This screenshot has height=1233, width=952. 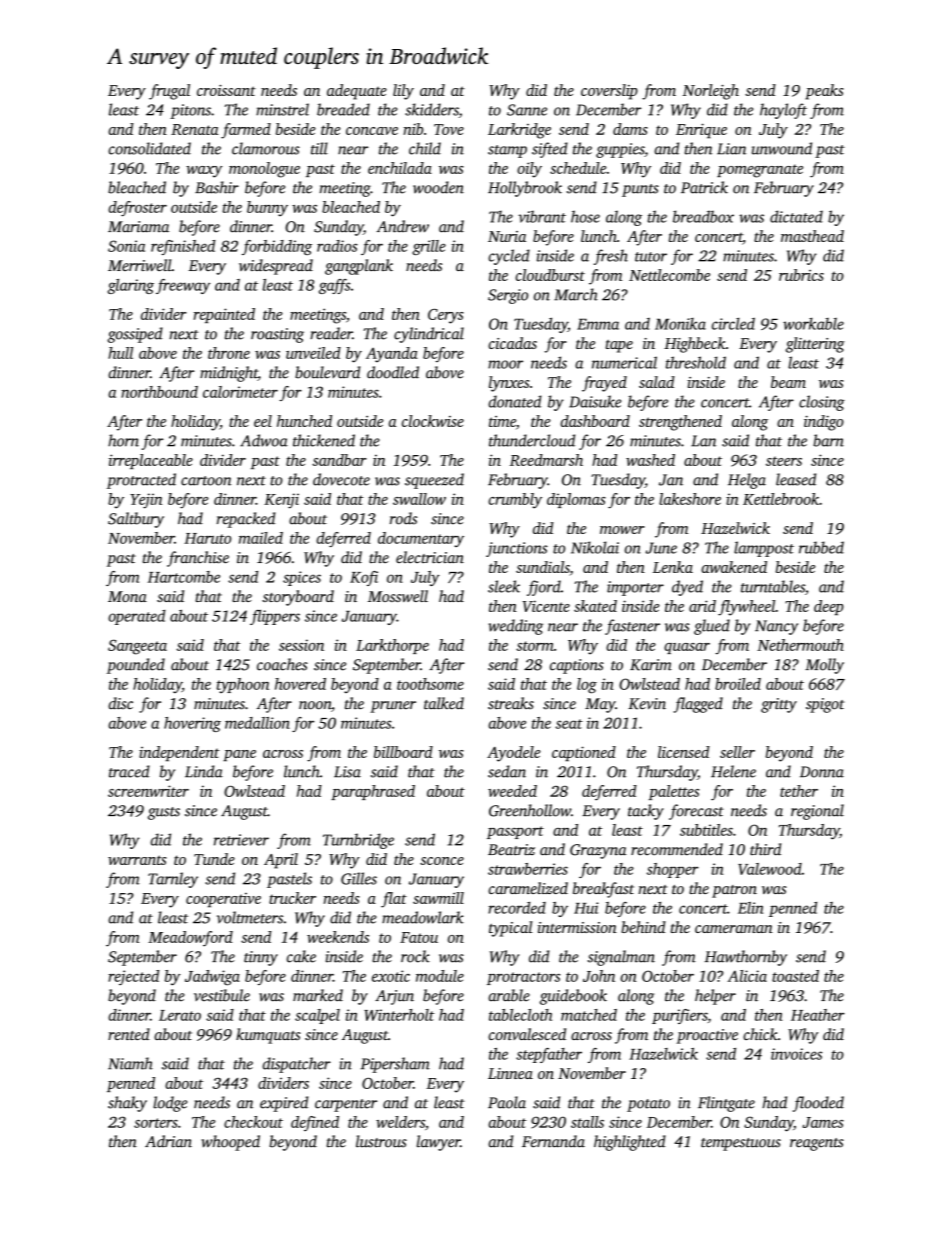 I want to click on Larkthorpe, so click(x=392, y=646).
